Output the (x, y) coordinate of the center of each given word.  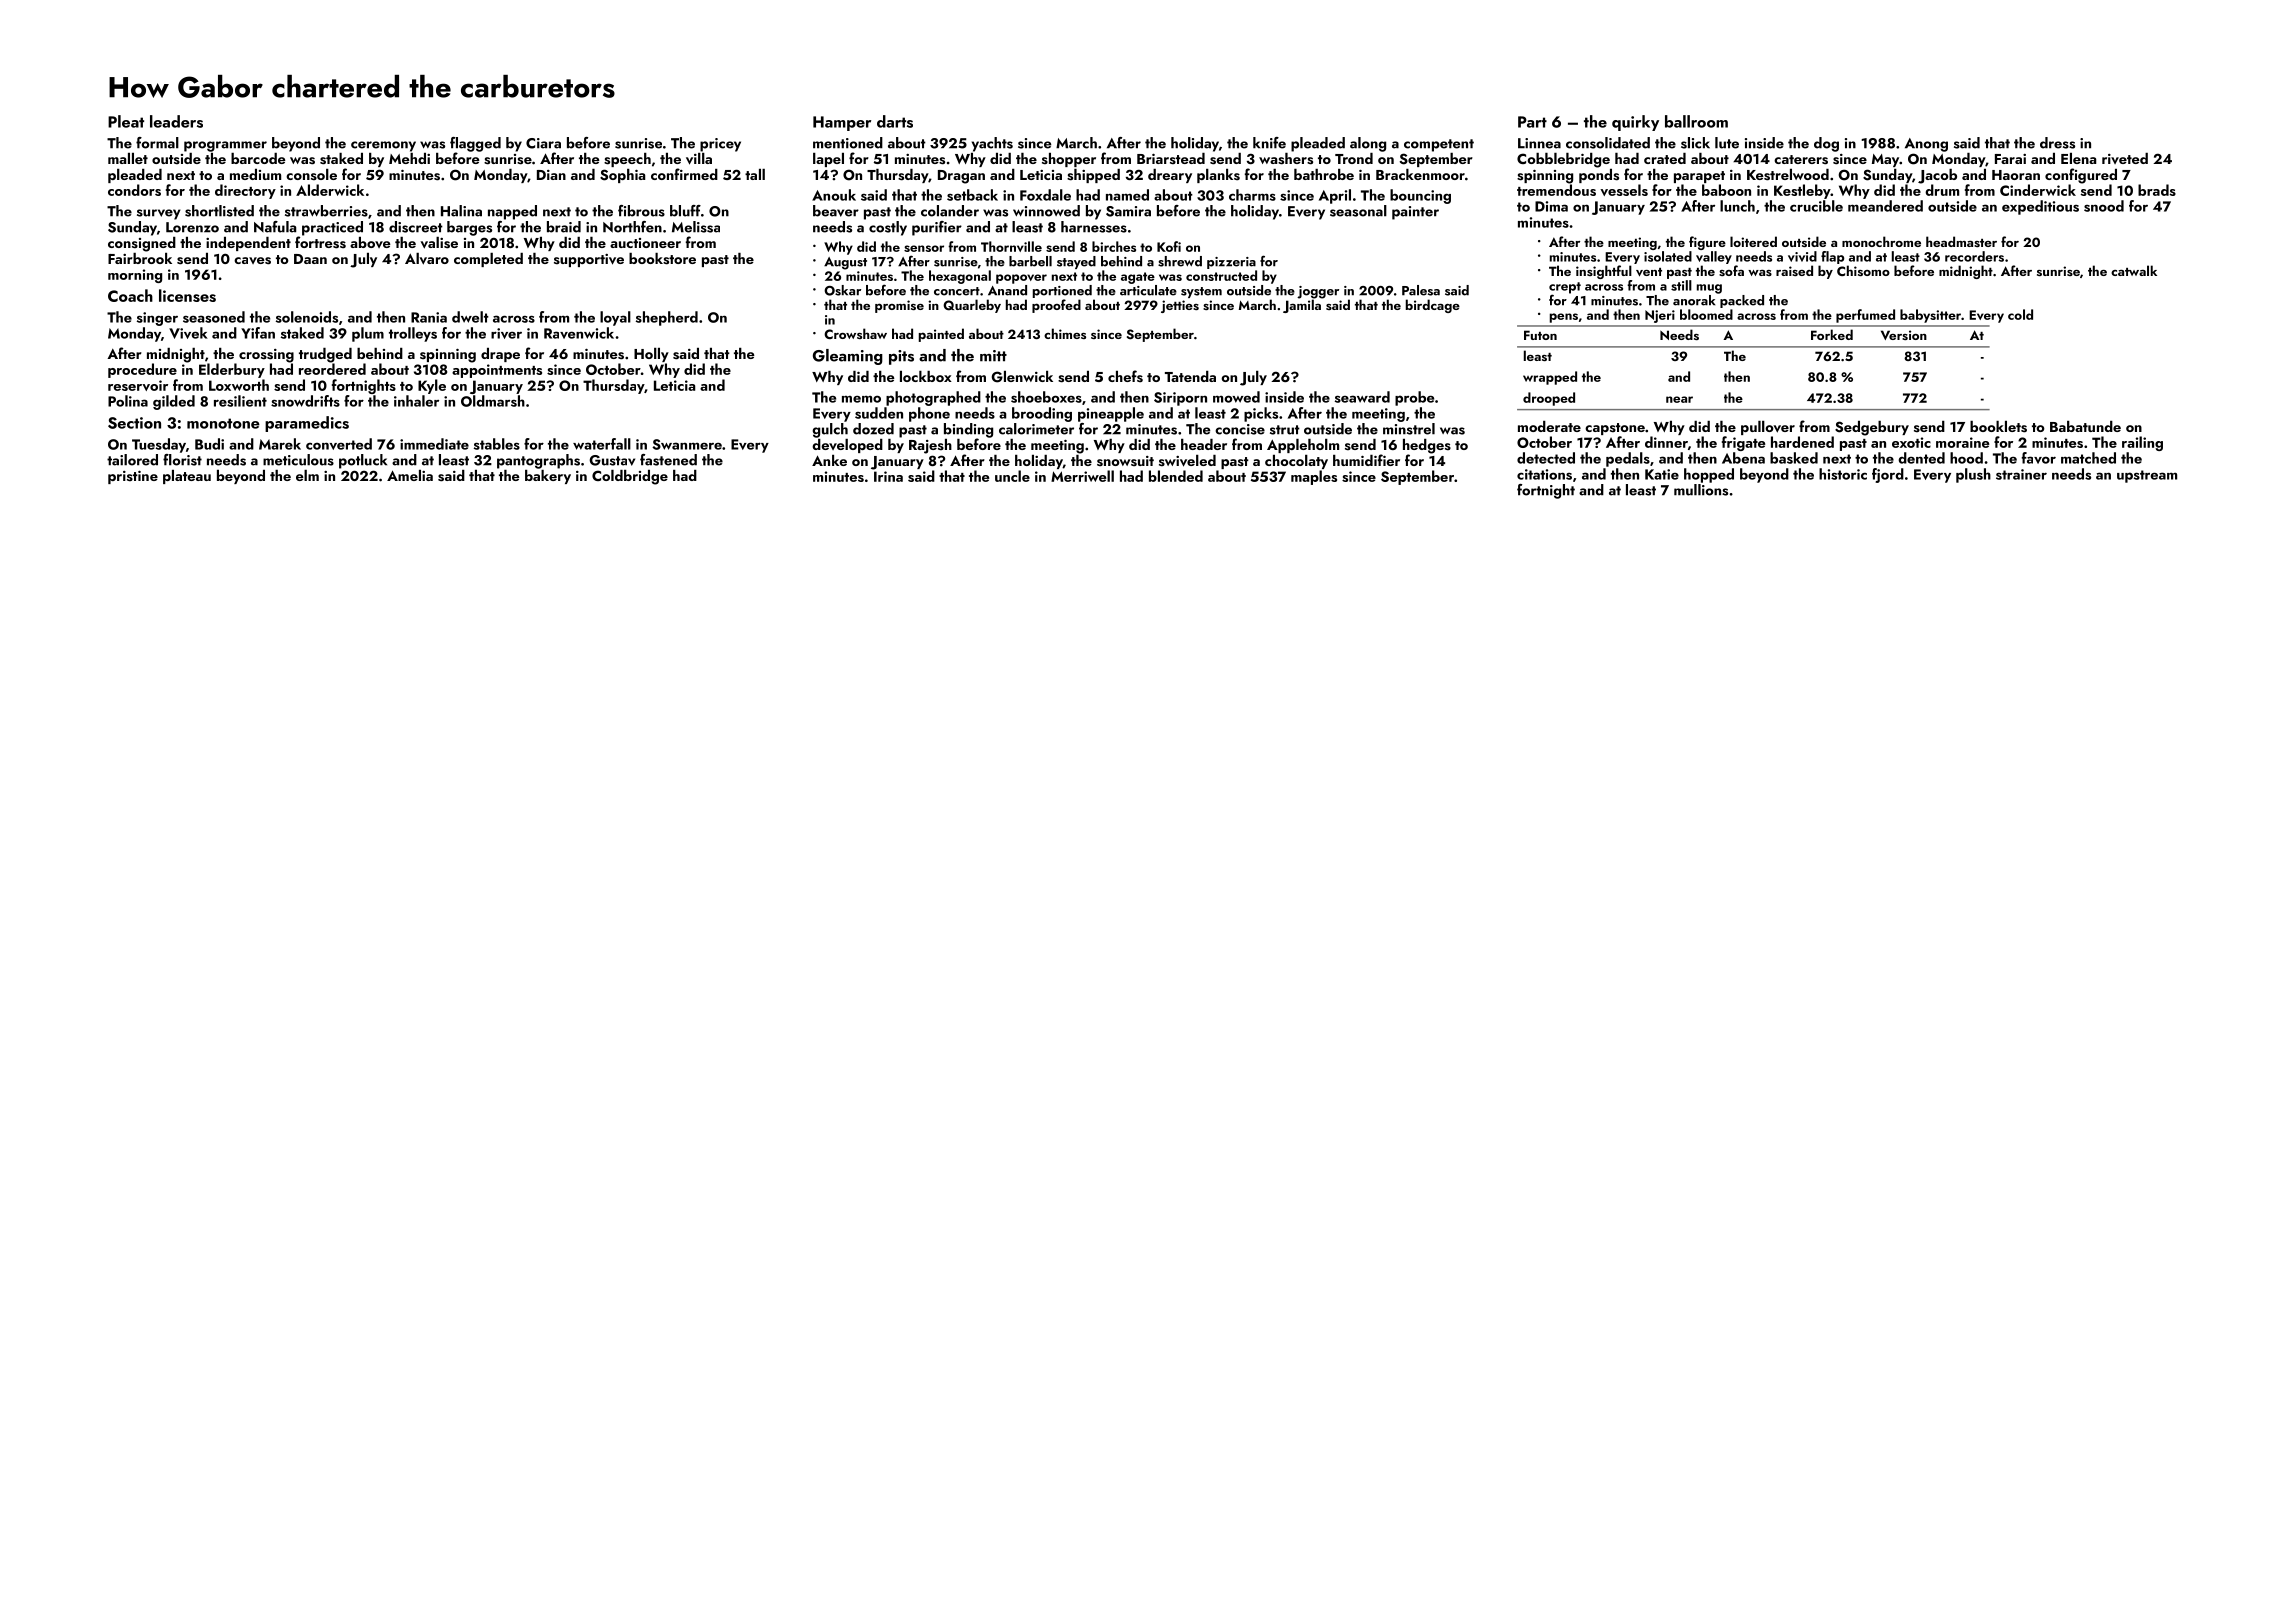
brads (2157, 190)
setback (972, 195)
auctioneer (645, 243)
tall (755, 174)
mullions (1701, 490)
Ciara (543, 143)
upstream (2147, 476)
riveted (2125, 158)
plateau (187, 477)
